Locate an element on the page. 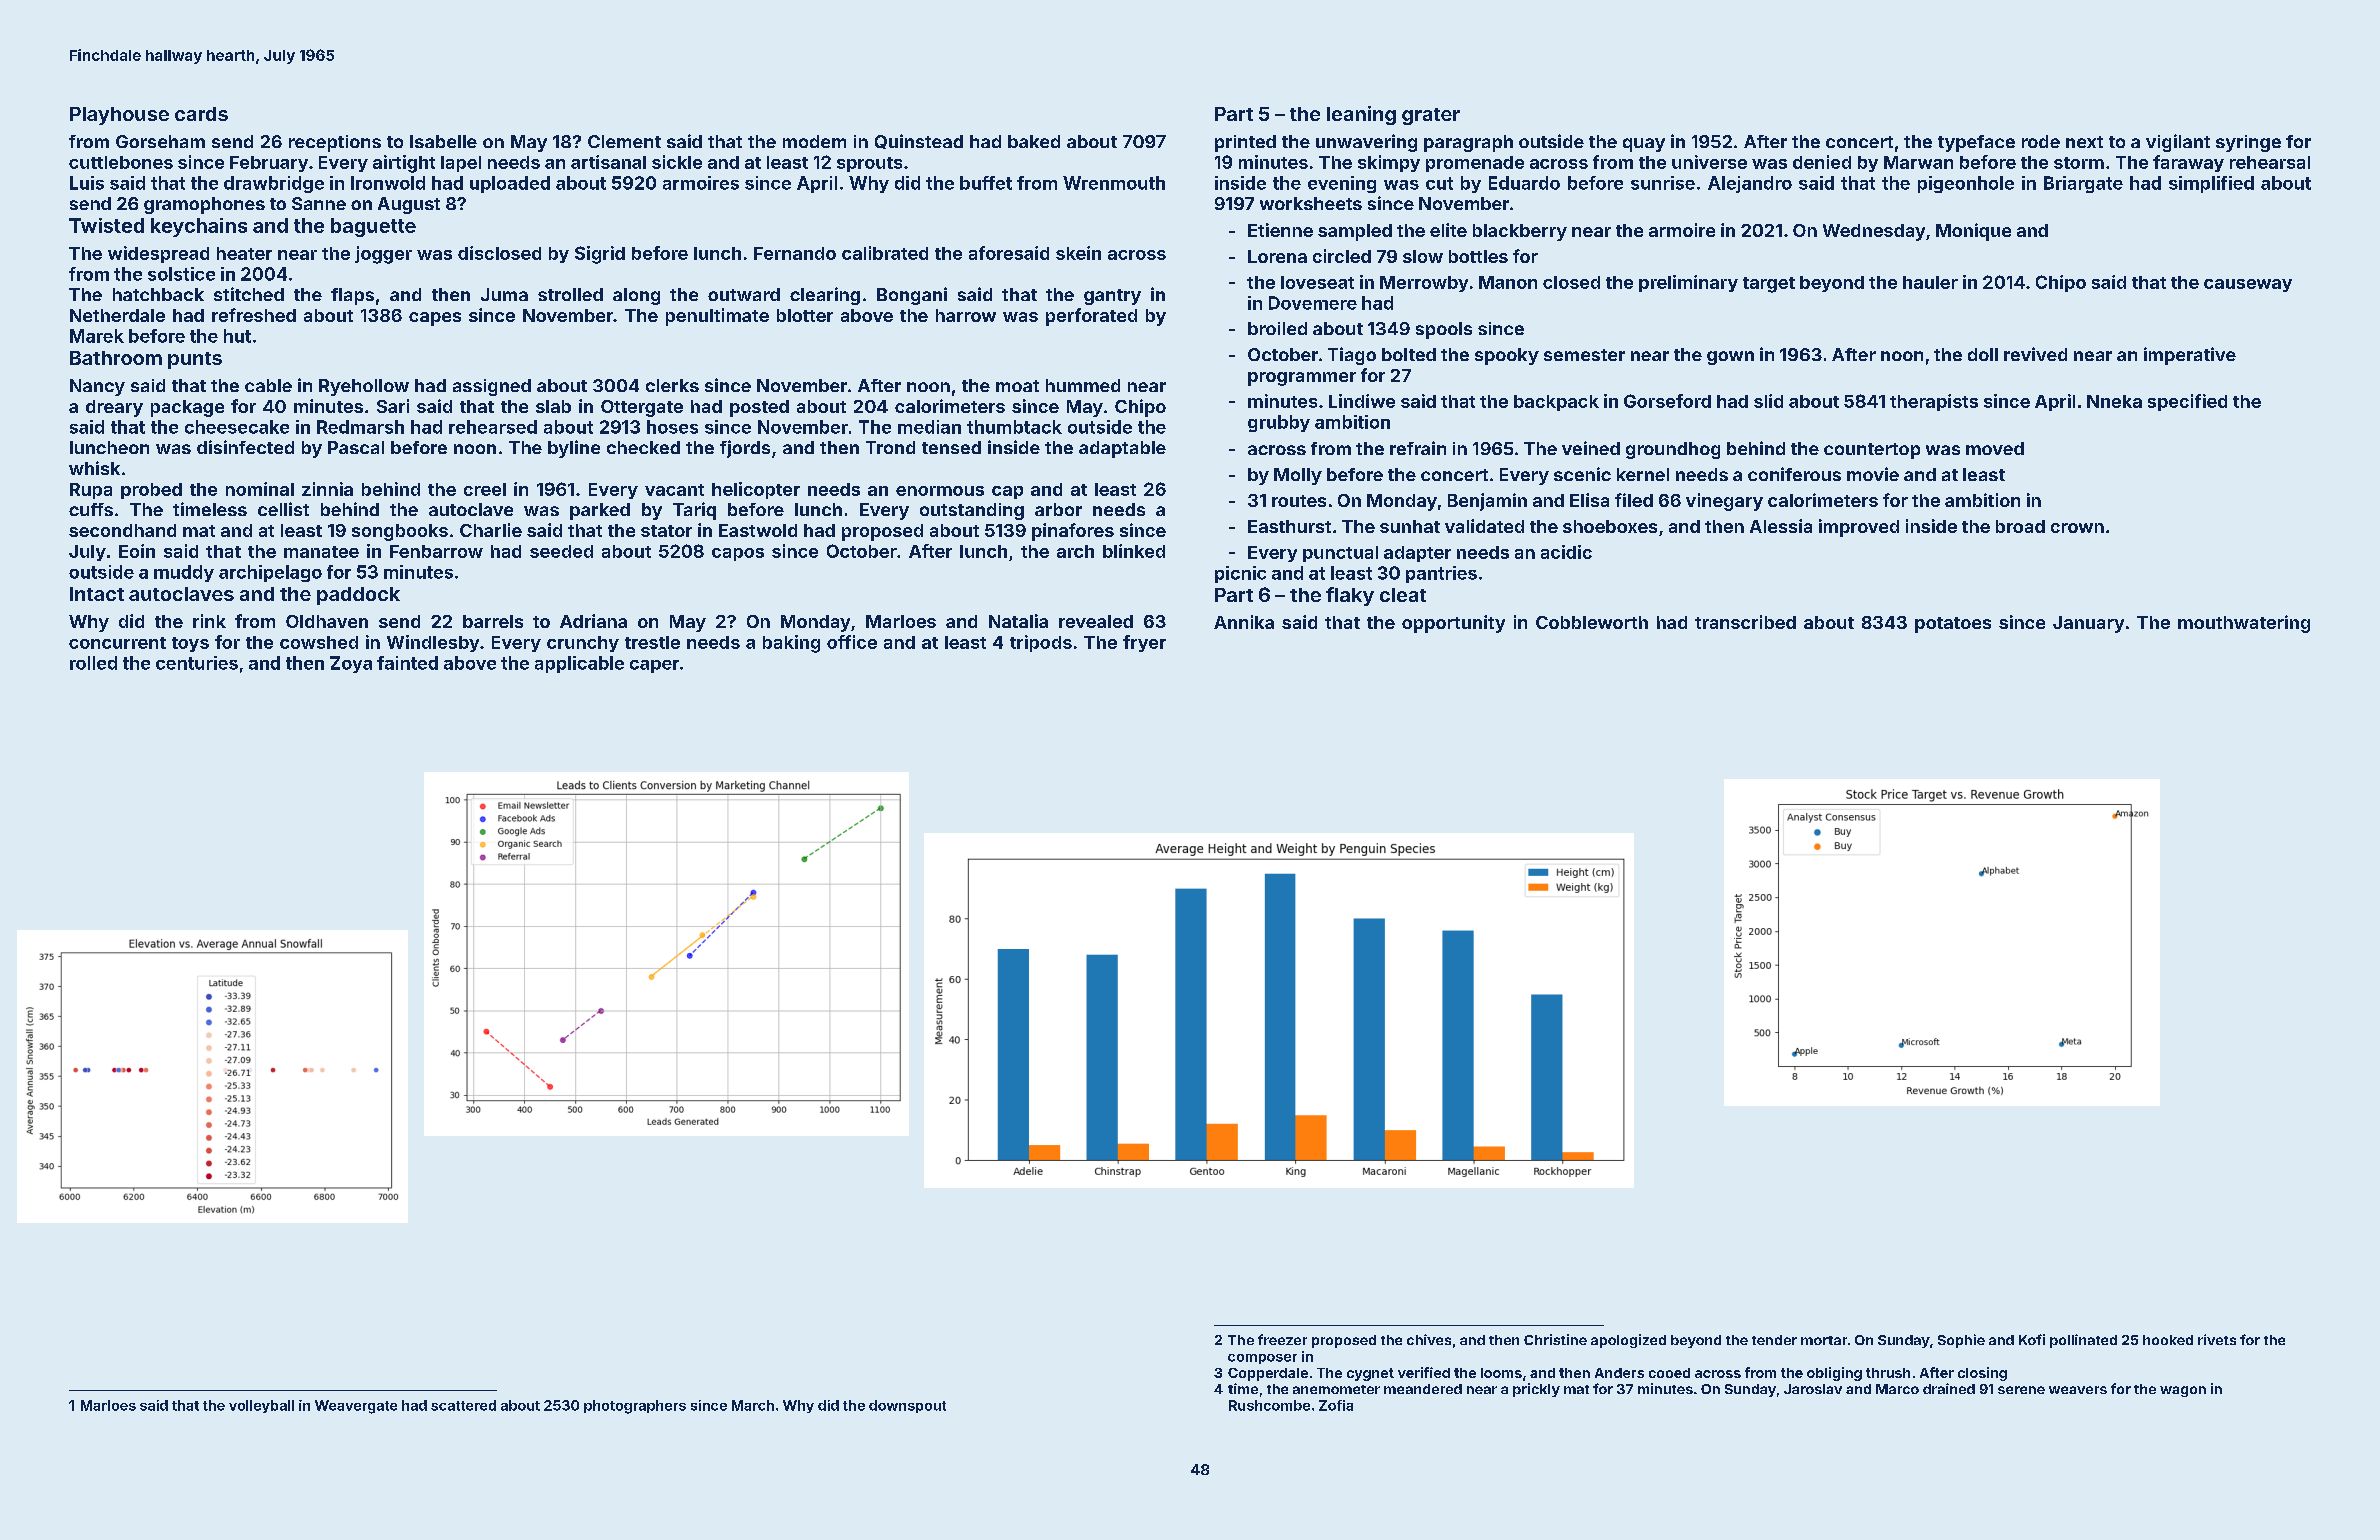 The image size is (2380, 1540). hatchback is located at coordinates (158, 294).
